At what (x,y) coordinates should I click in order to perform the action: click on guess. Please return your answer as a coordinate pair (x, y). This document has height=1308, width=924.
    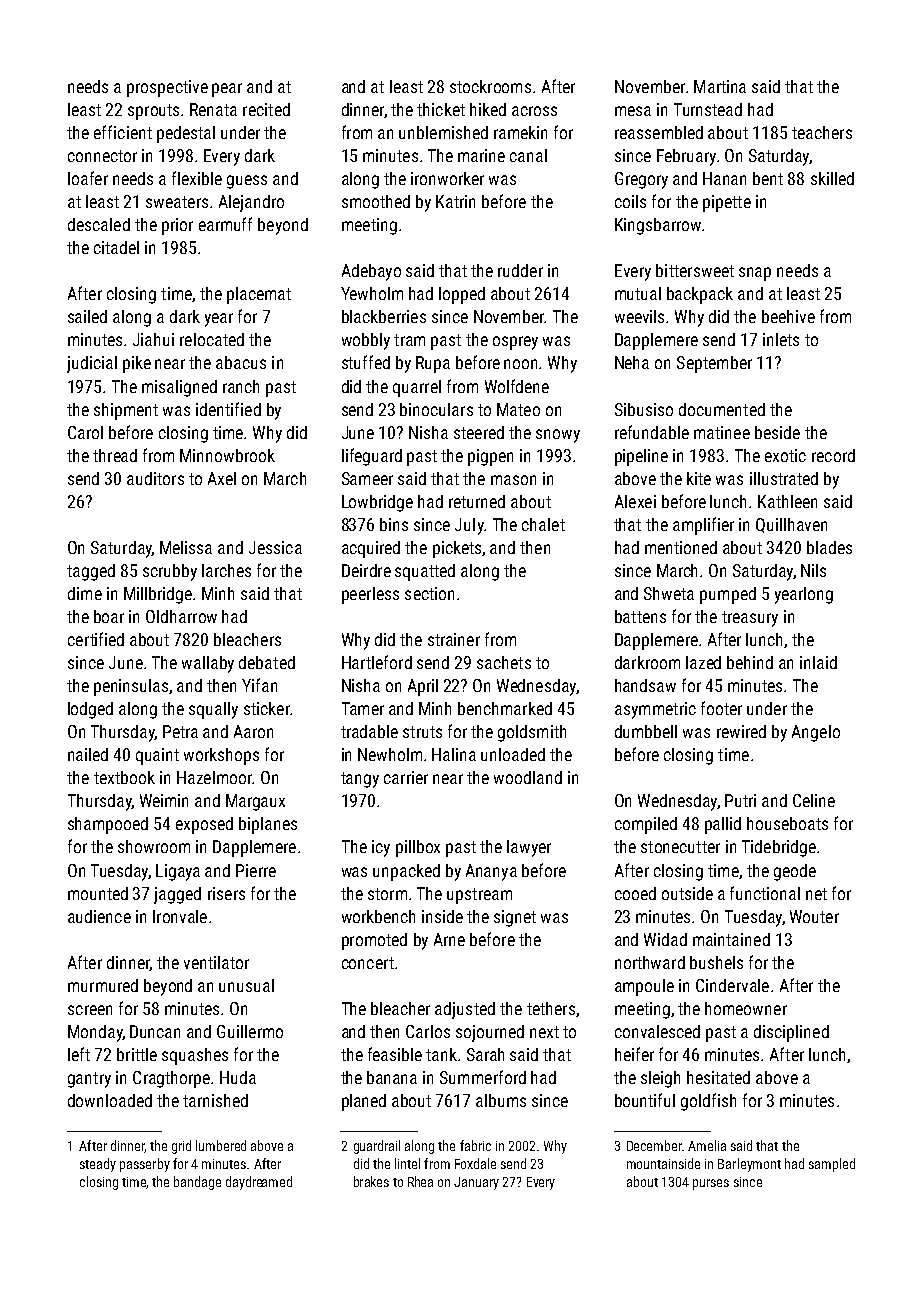
    Looking at the image, I should click on (247, 182).
